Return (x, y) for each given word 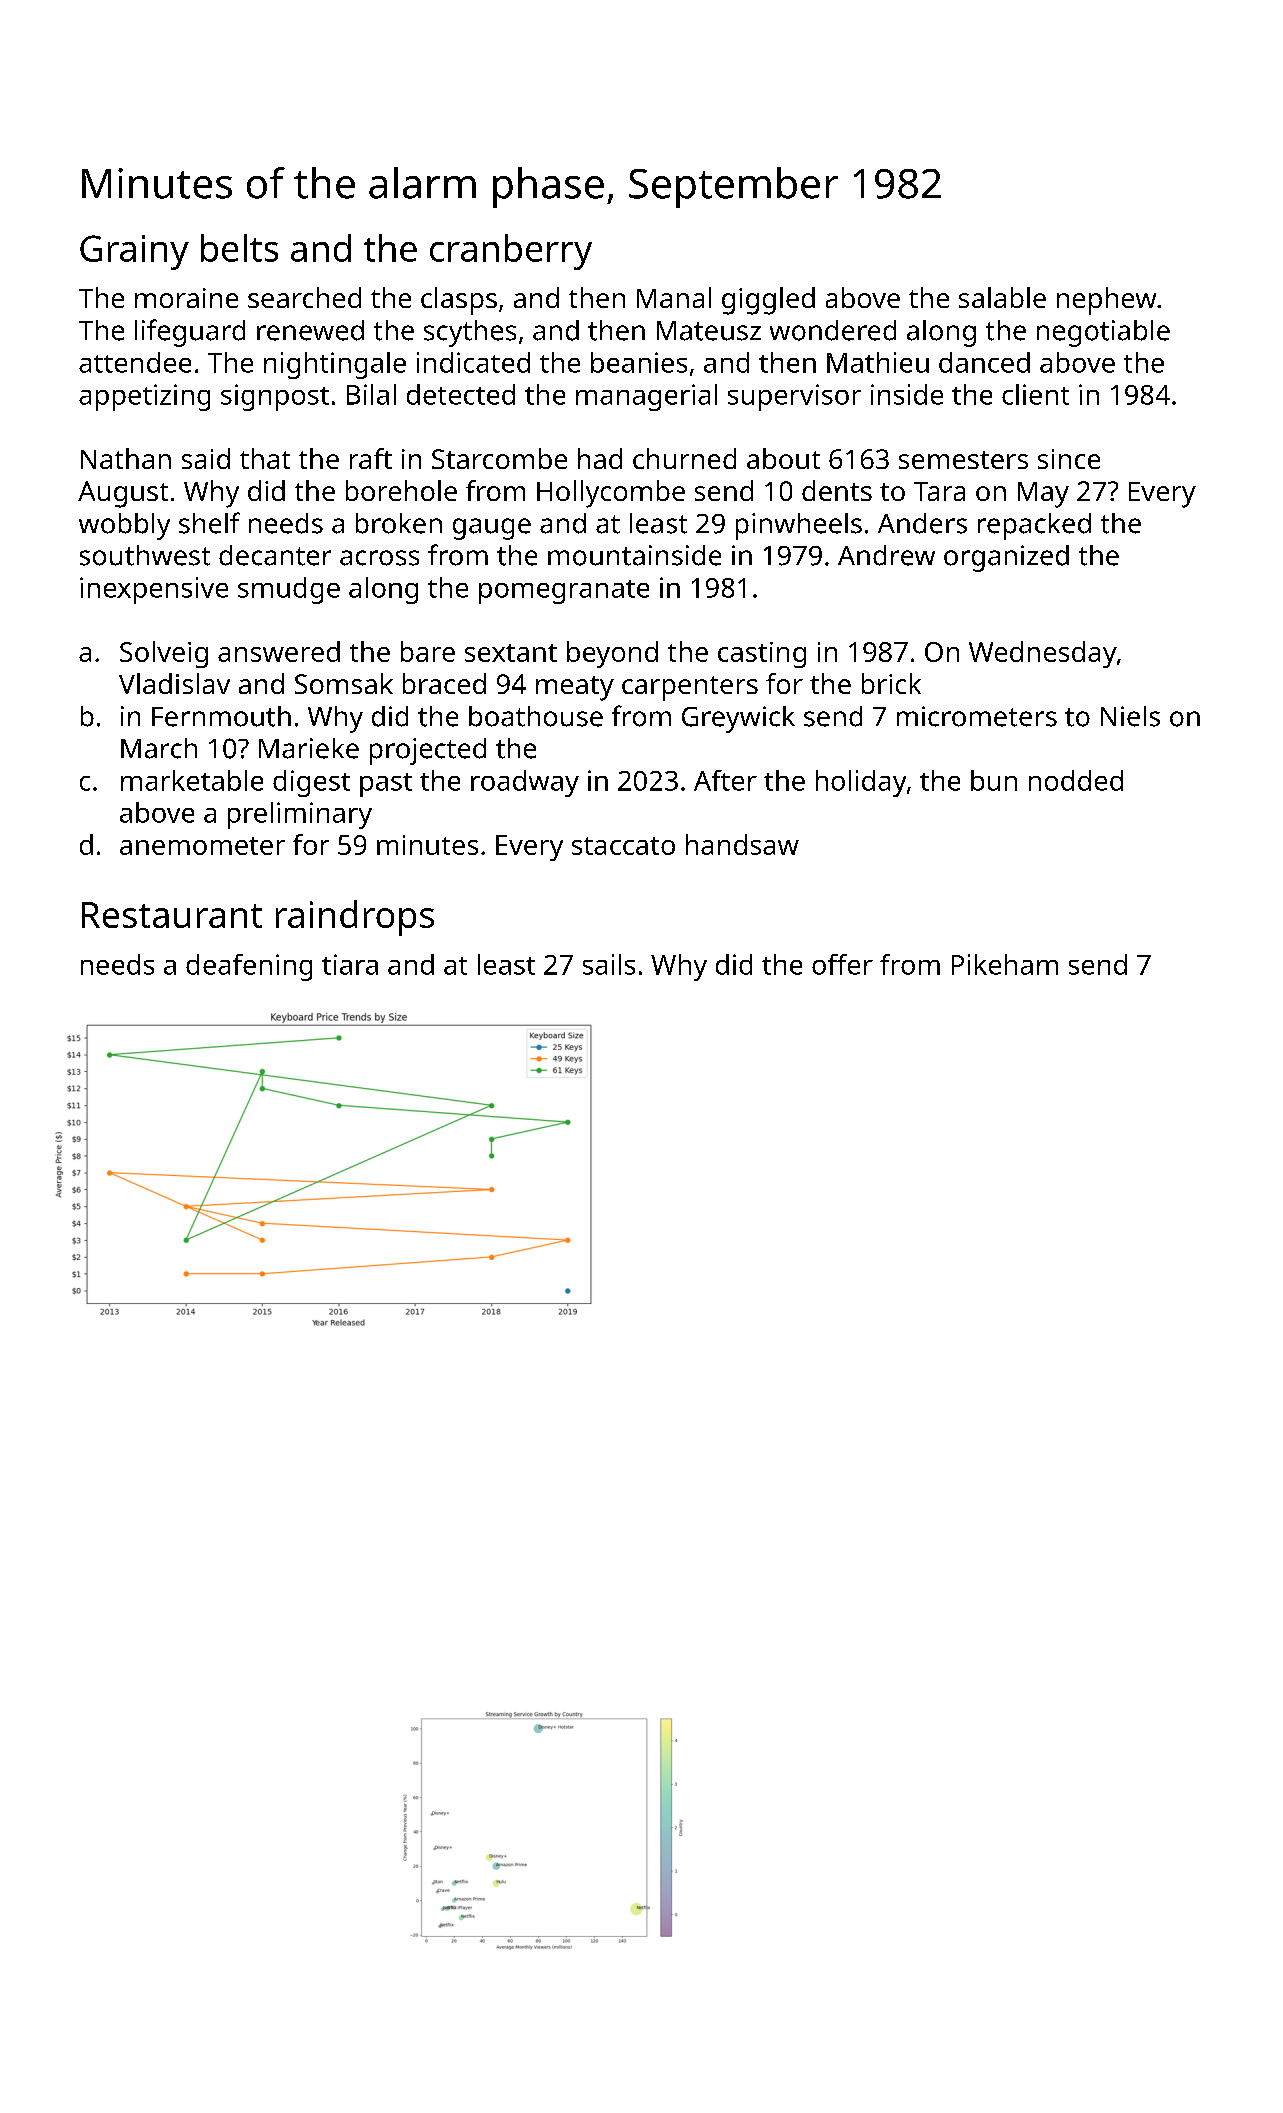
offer (842, 964)
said (206, 458)
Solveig (164, 654)
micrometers (977, 716)
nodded (1076, 780)
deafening (249, 967)
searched (304, 297)
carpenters (690, 688)
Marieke (309, 748)
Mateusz (709, 331)
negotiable (1103, 333)
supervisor (794, 397)
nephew (1106, 301)
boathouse (536, 716)
